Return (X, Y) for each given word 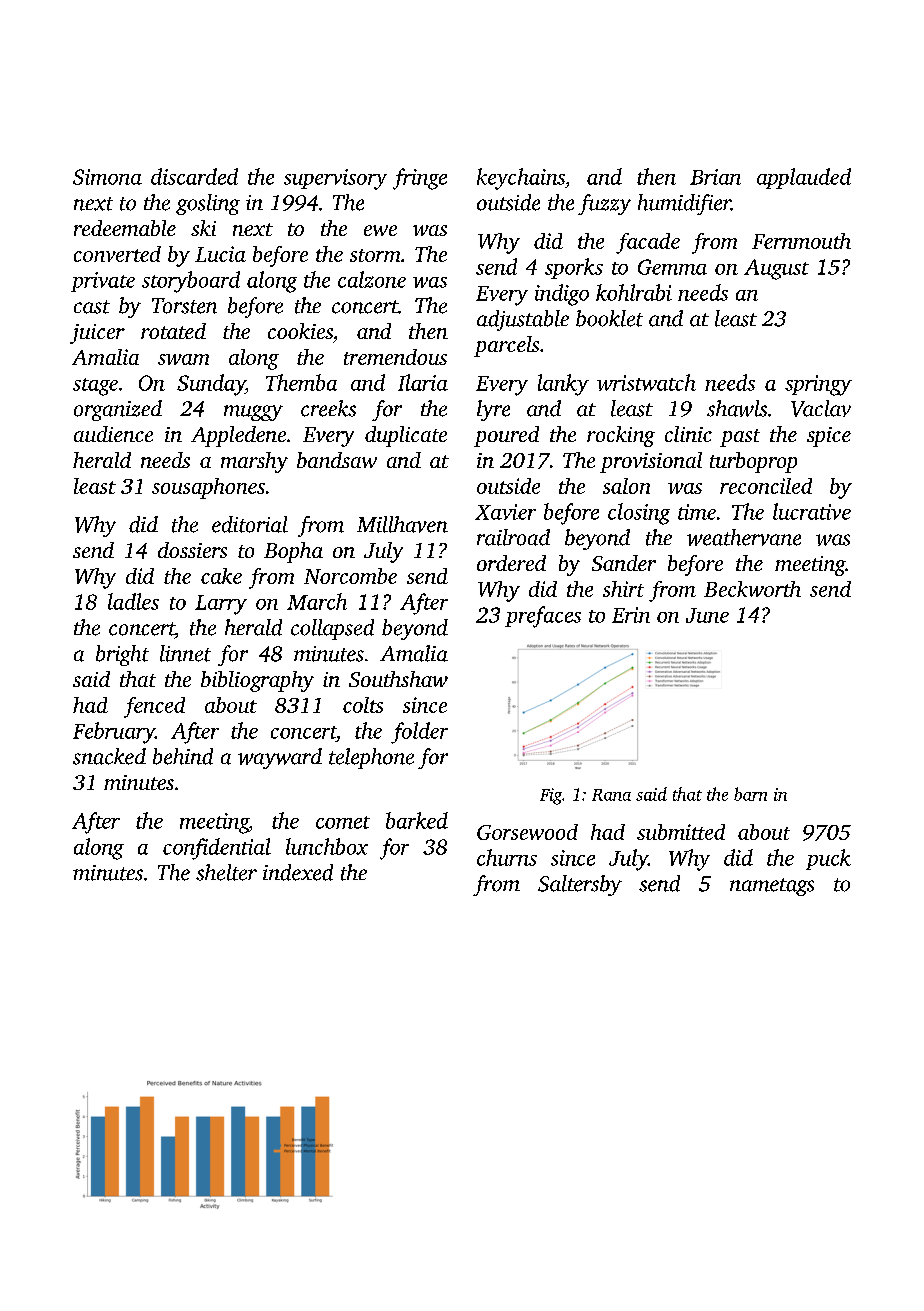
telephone (371, 758)
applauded (804, 178)
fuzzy (604, 204)
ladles (133, 601)
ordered (511, 563)
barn (750, 794)
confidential (217, 849)
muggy (253, 413)
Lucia (220, 254)
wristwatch (646, 382)
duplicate (406, 436)
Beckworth (752, 589)
